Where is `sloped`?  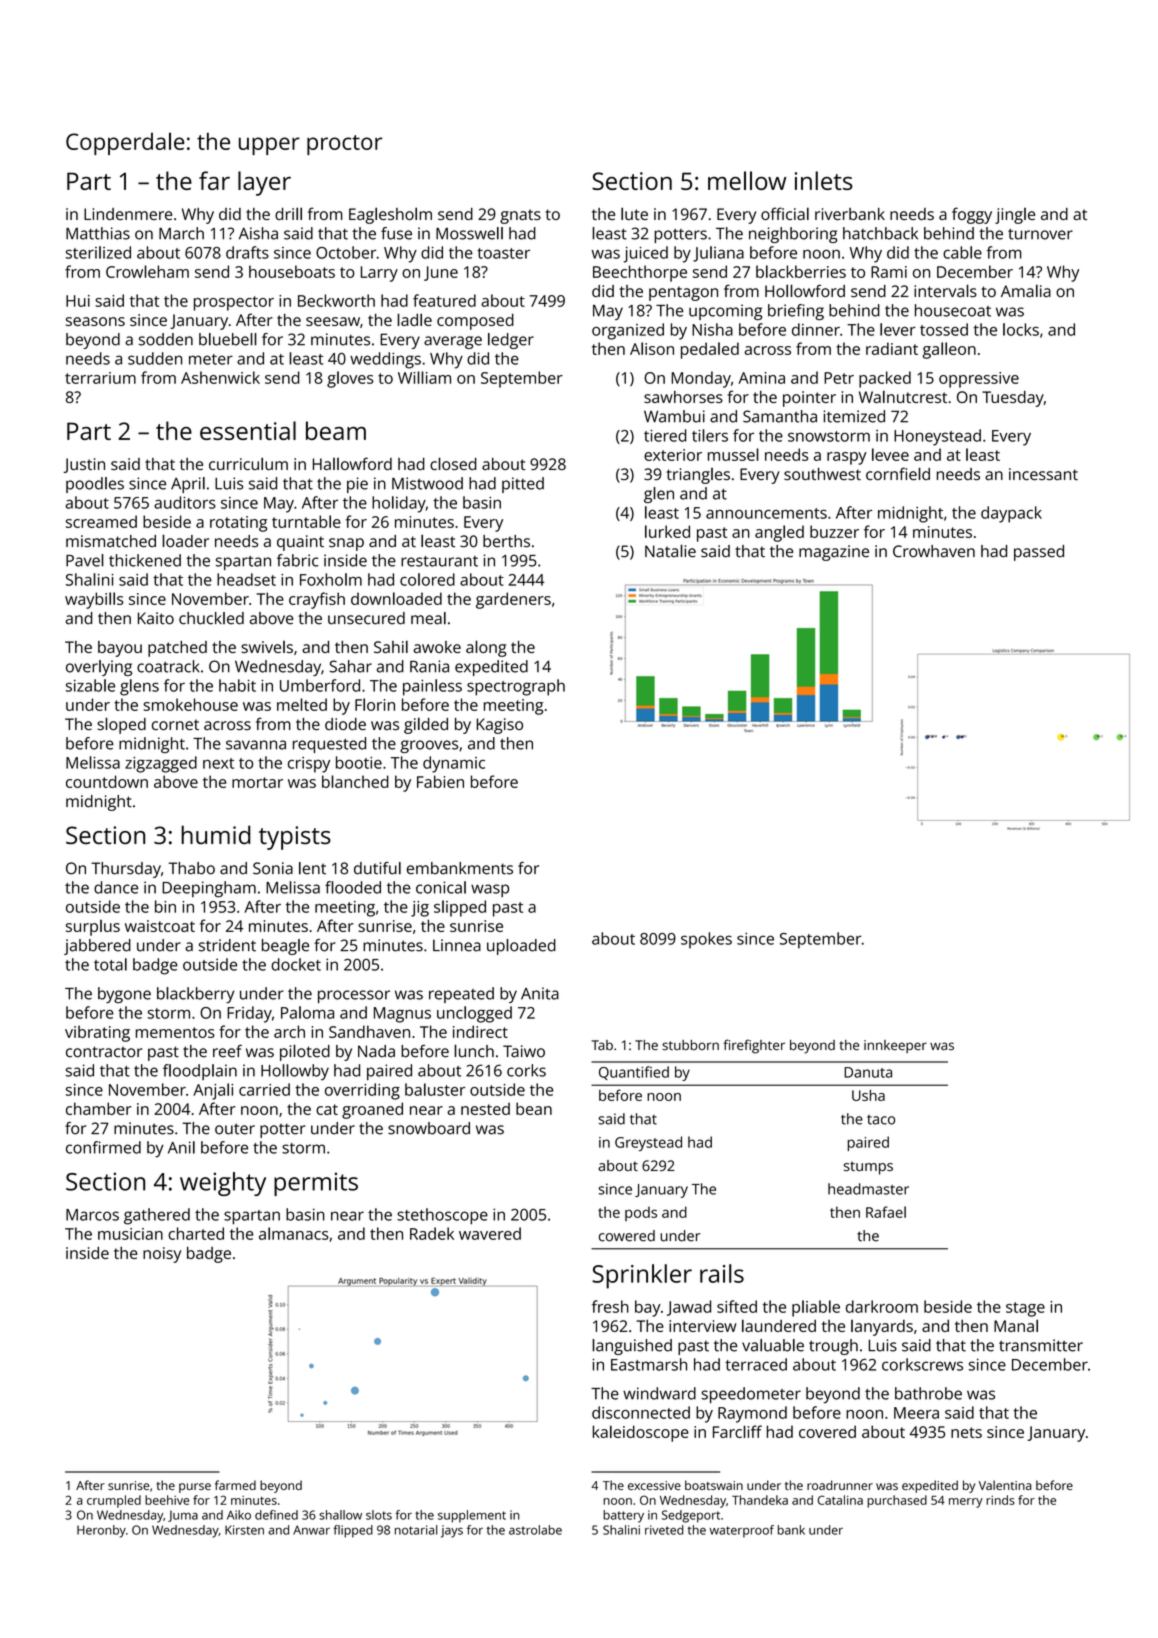
sloped is located at coordinates (121, 725).
